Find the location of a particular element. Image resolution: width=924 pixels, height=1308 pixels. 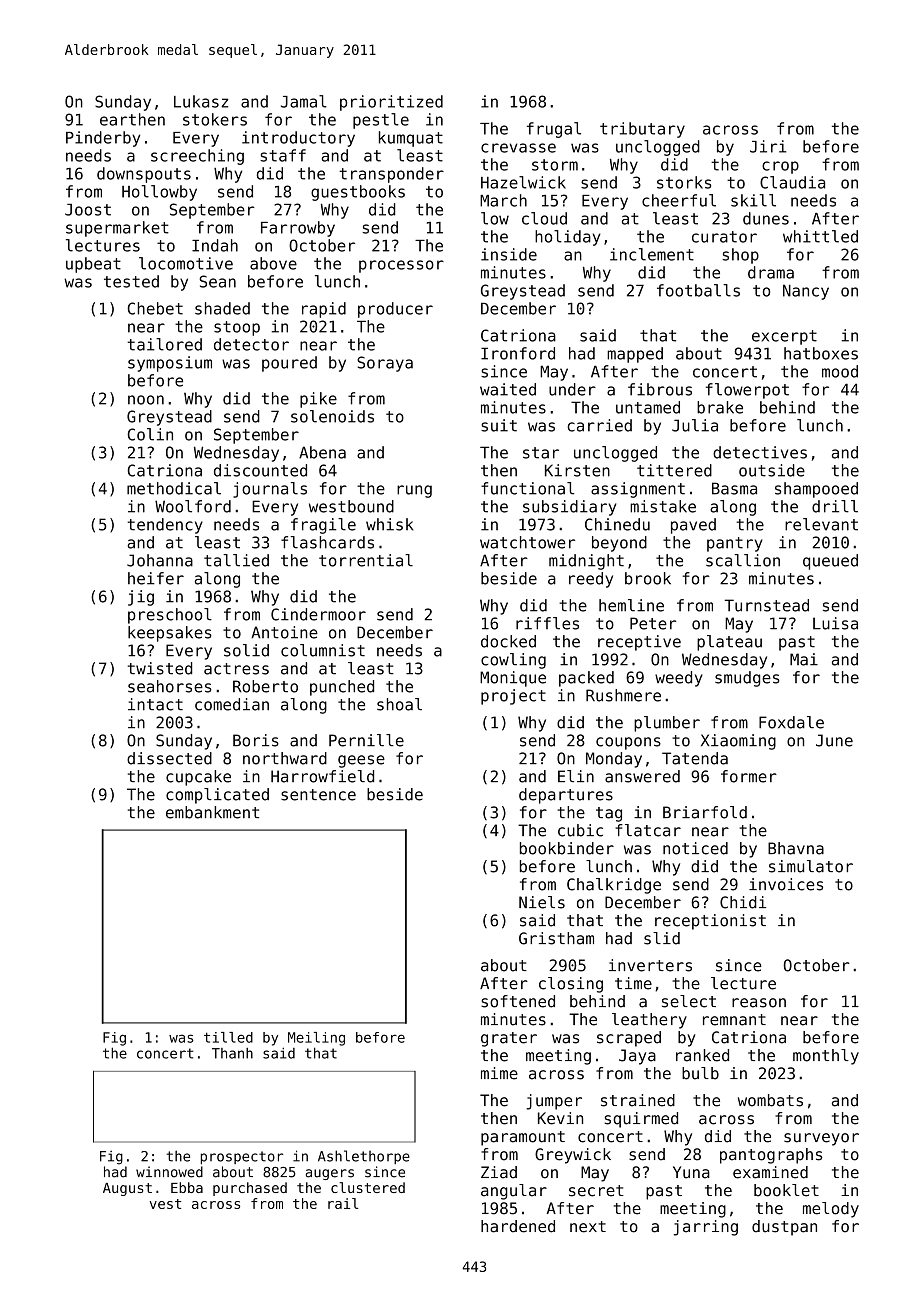

journals is located at coordinates (270, 490).
